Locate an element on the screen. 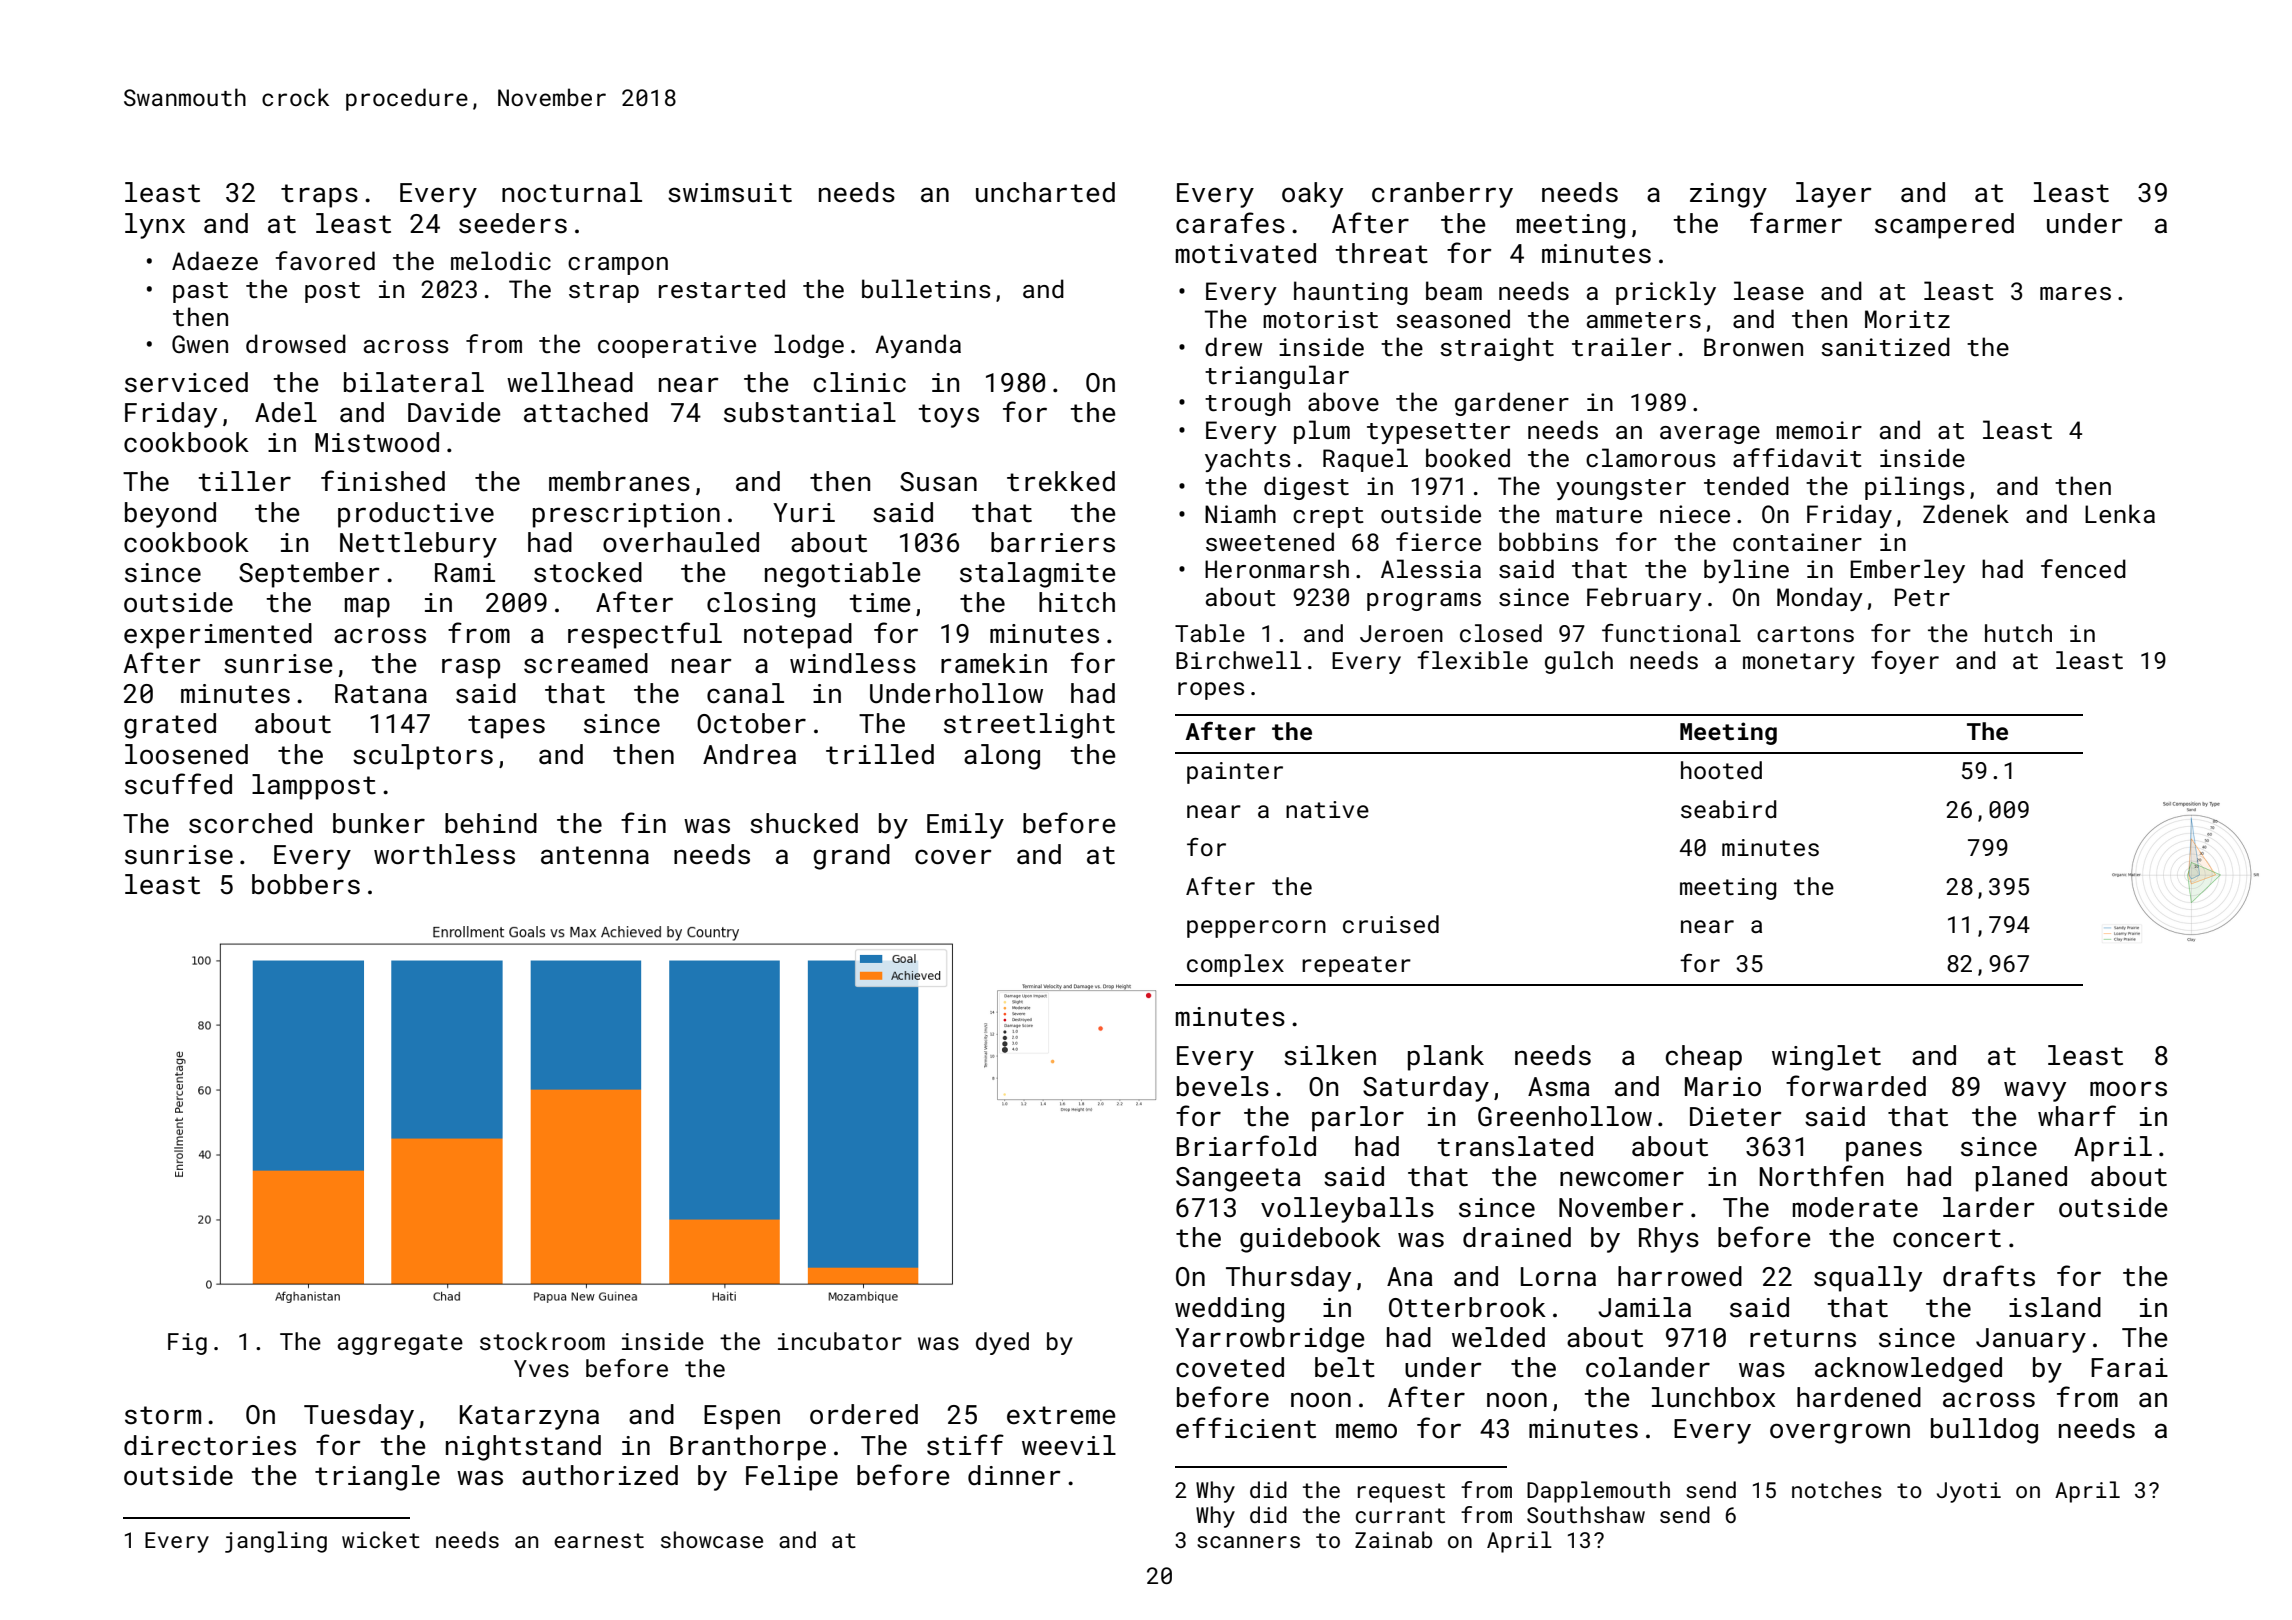 The height and width of the screenshot is (1620, 2292). stockroom is located at coordinates (542, 1341).
